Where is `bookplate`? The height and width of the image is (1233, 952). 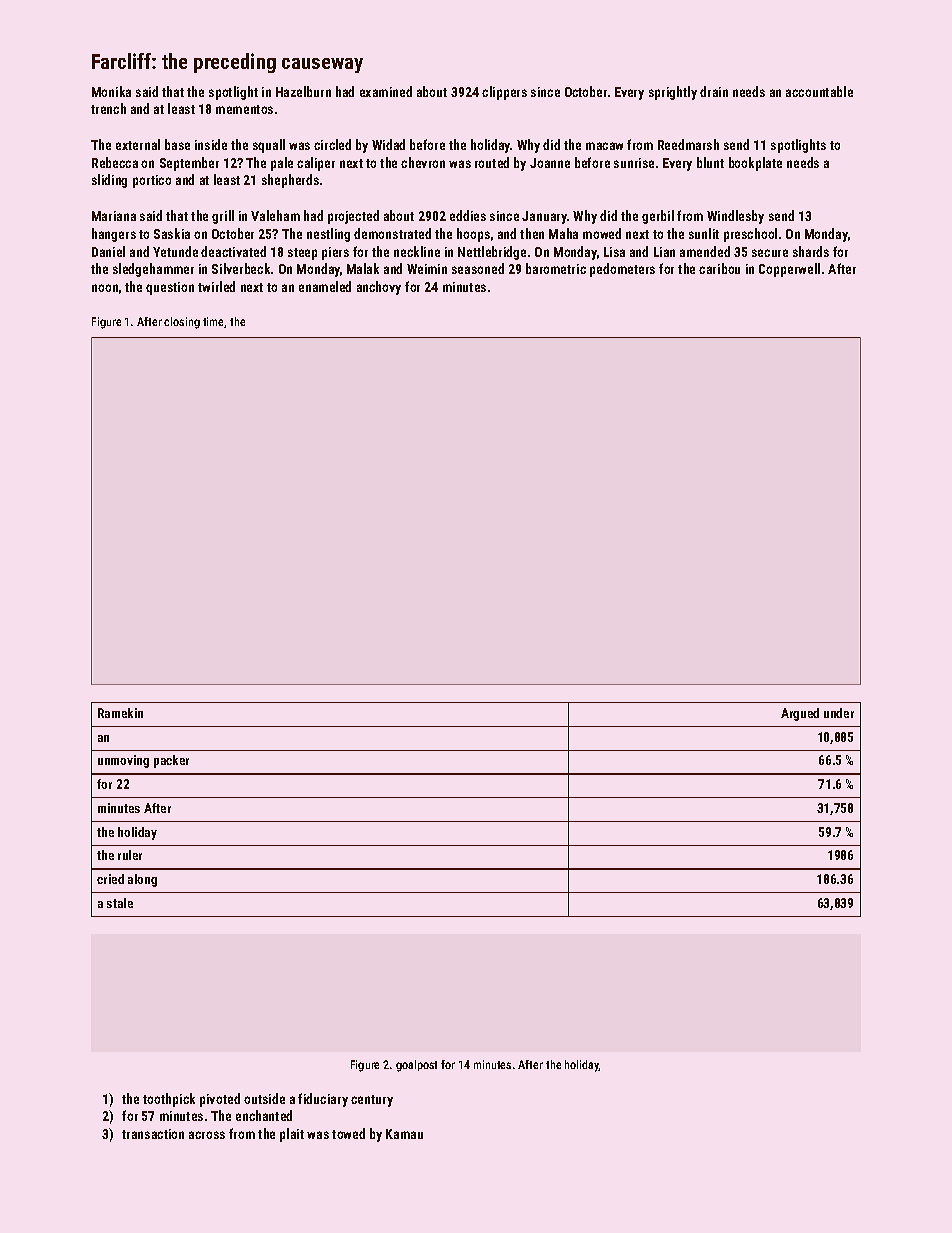
bookplate is located at coordinates (755, 164).
